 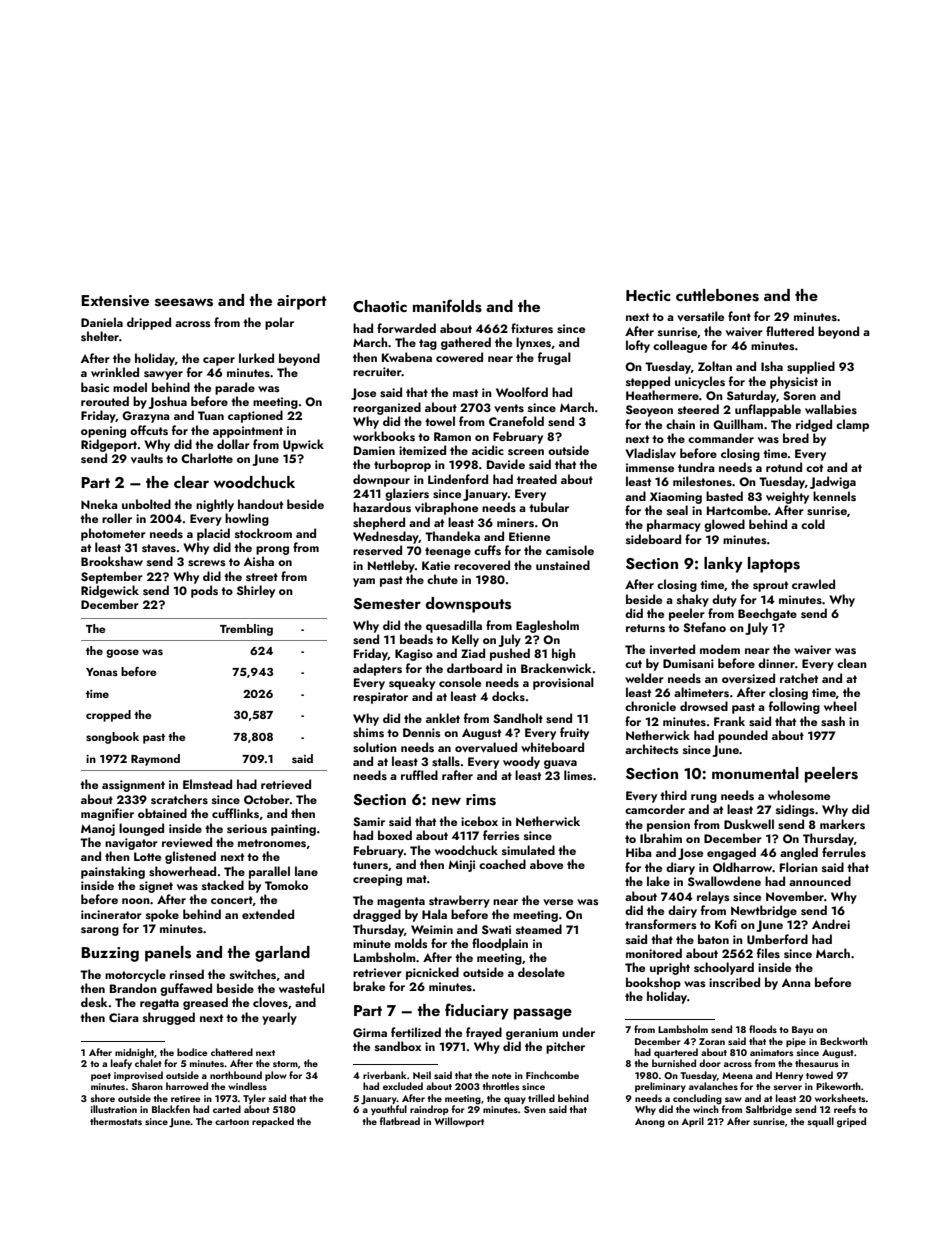 What do you see at coordinates (447, 306) in the screenshot?
I see `manifolds` at bounding box center [447, 306].
